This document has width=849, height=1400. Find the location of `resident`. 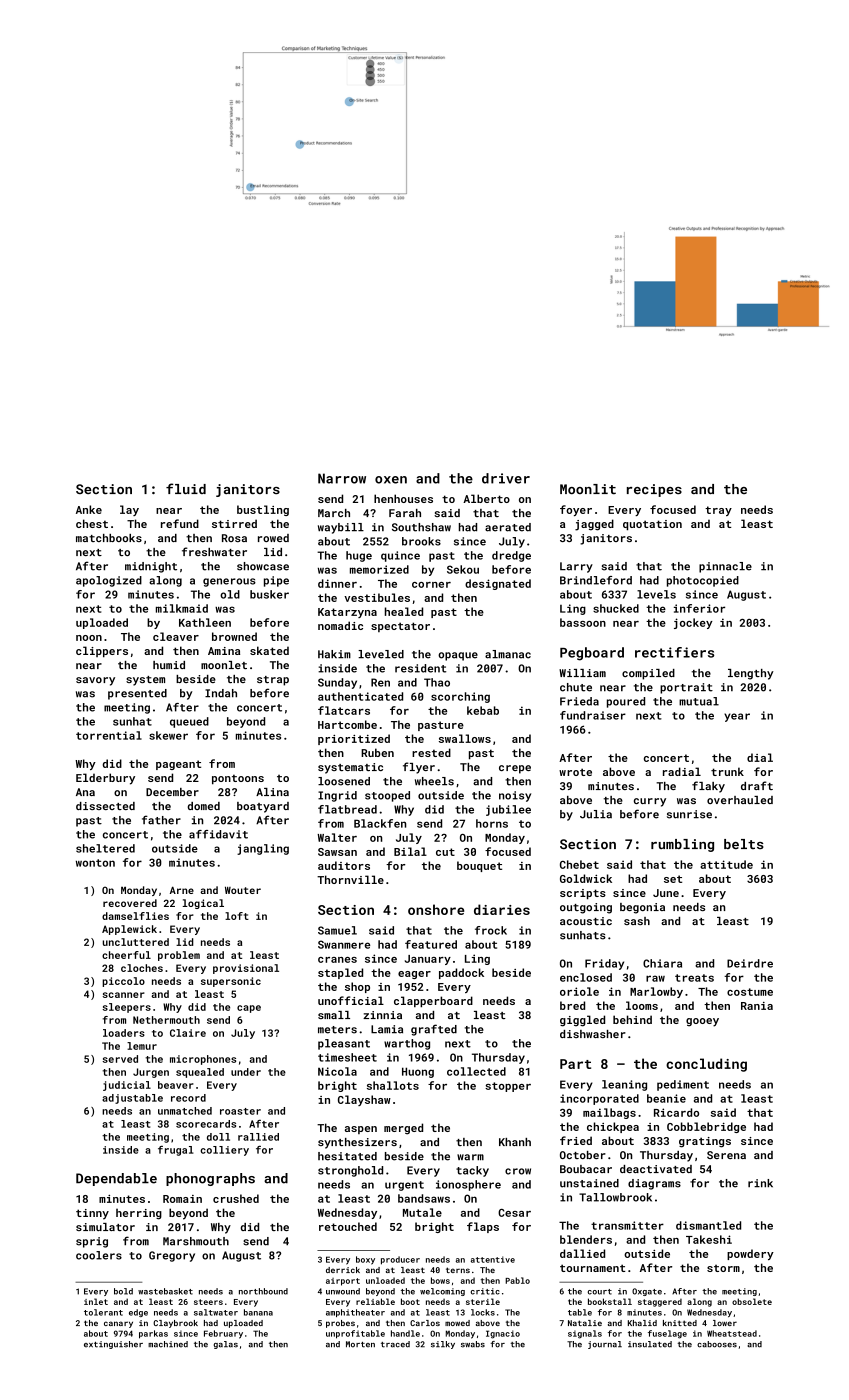

resident is located at coordinates (420, 668).
